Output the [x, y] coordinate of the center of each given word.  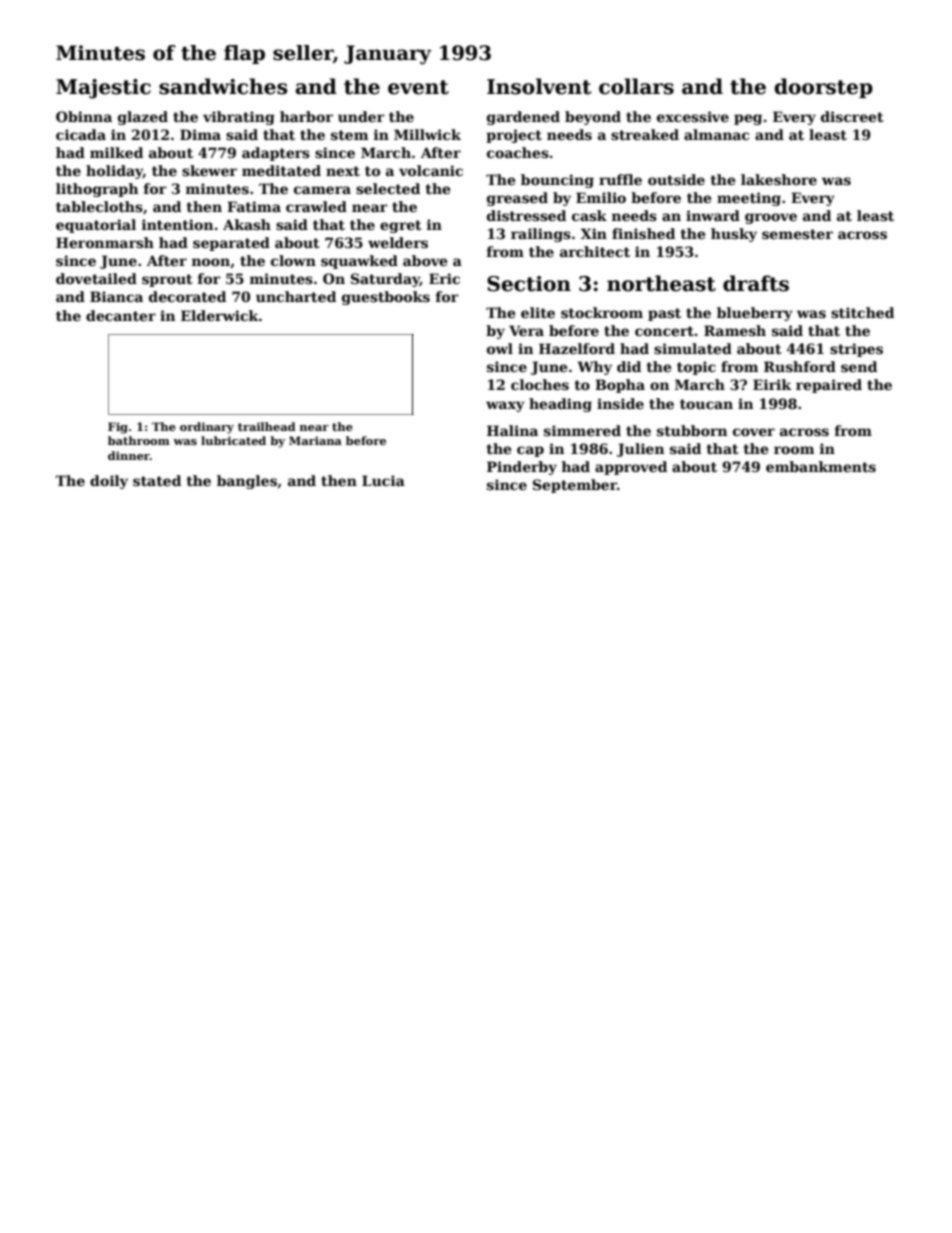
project [514, 136]
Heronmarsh [105, 242]
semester [797, 234]
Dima [200, 134]
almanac [716, 134]
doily [109, 482]
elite [538, 312]
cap [530, 451]
